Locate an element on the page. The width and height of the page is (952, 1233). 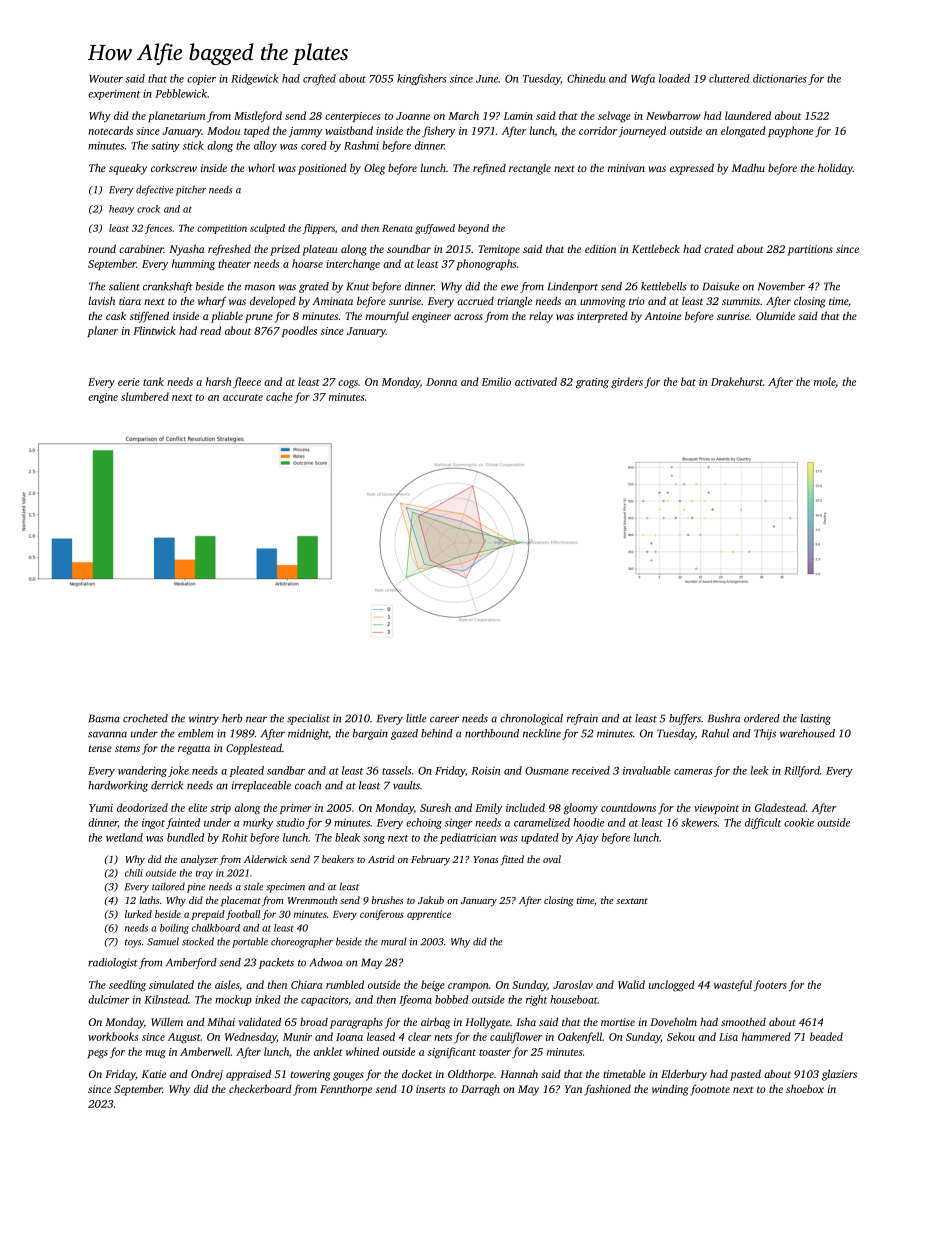
kingfishers is located at coordinates (422, 79).
